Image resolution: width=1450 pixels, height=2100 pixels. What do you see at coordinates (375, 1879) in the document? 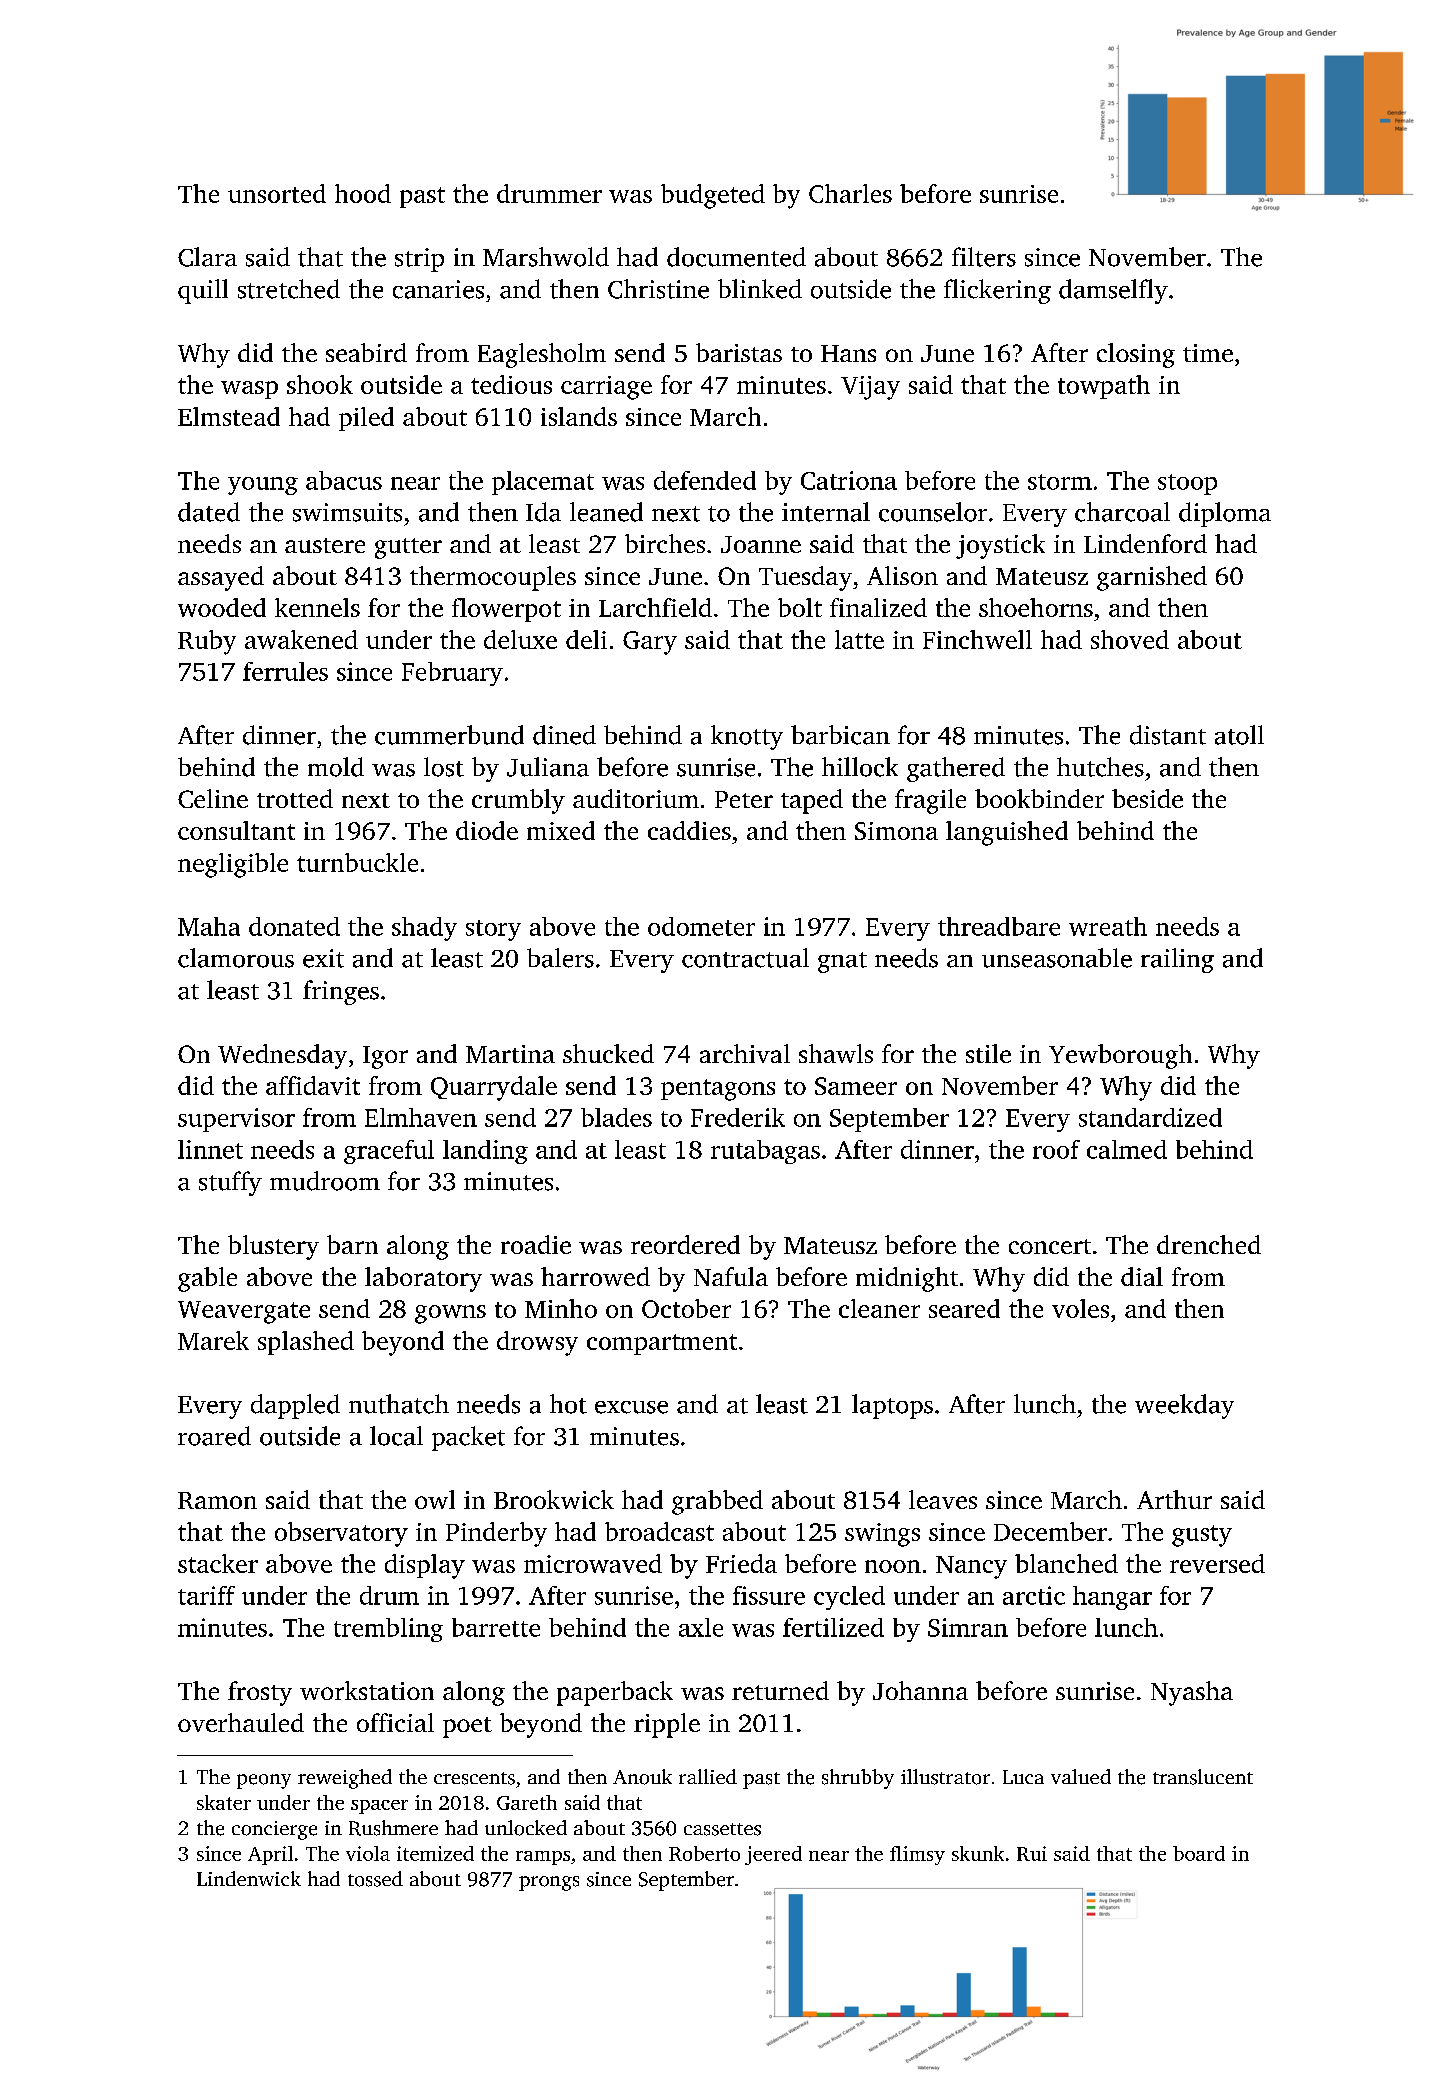
I see `tossed` at bounding box center [375, 1879].
